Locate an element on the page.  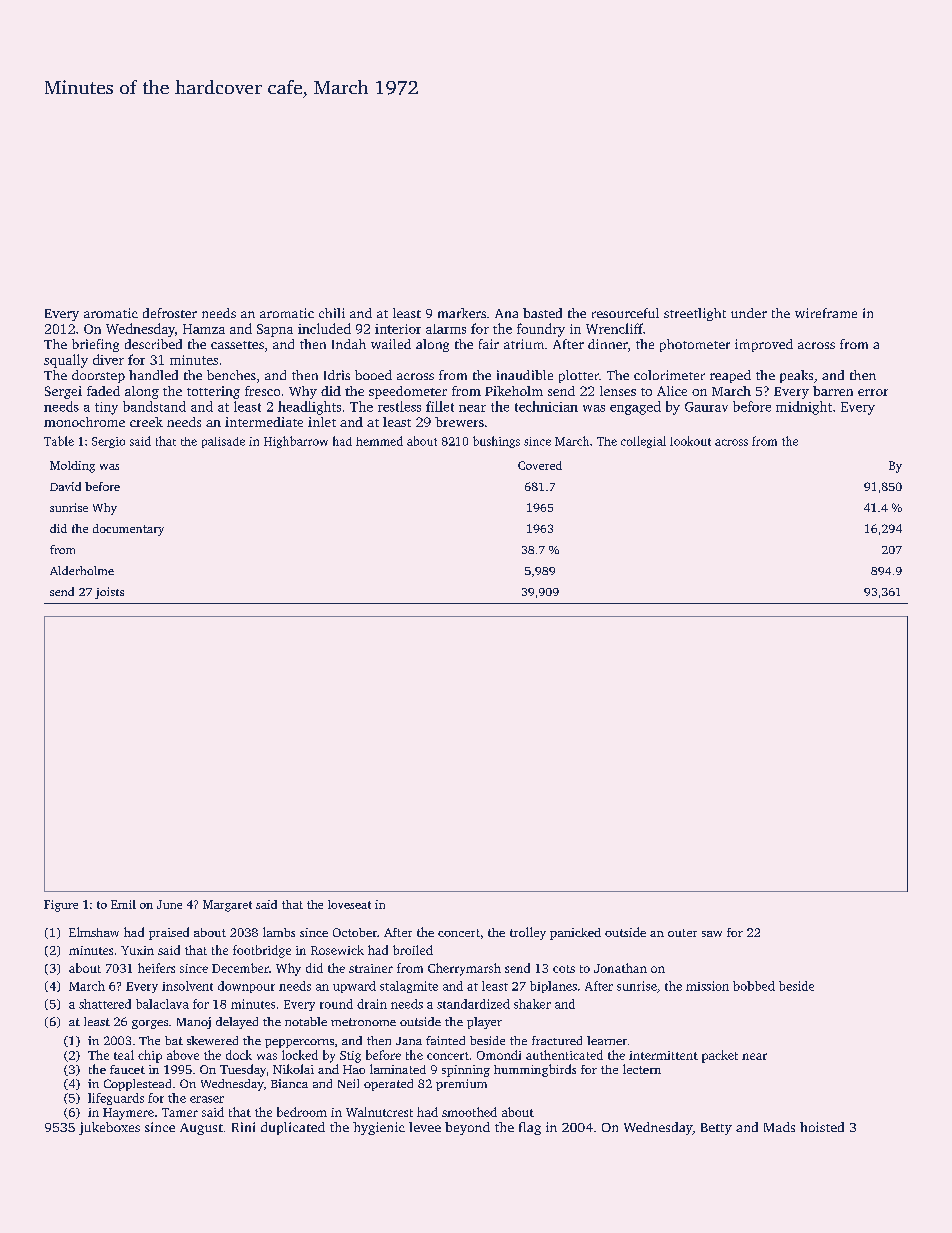
Covered is located at coordinates (540, 465).
